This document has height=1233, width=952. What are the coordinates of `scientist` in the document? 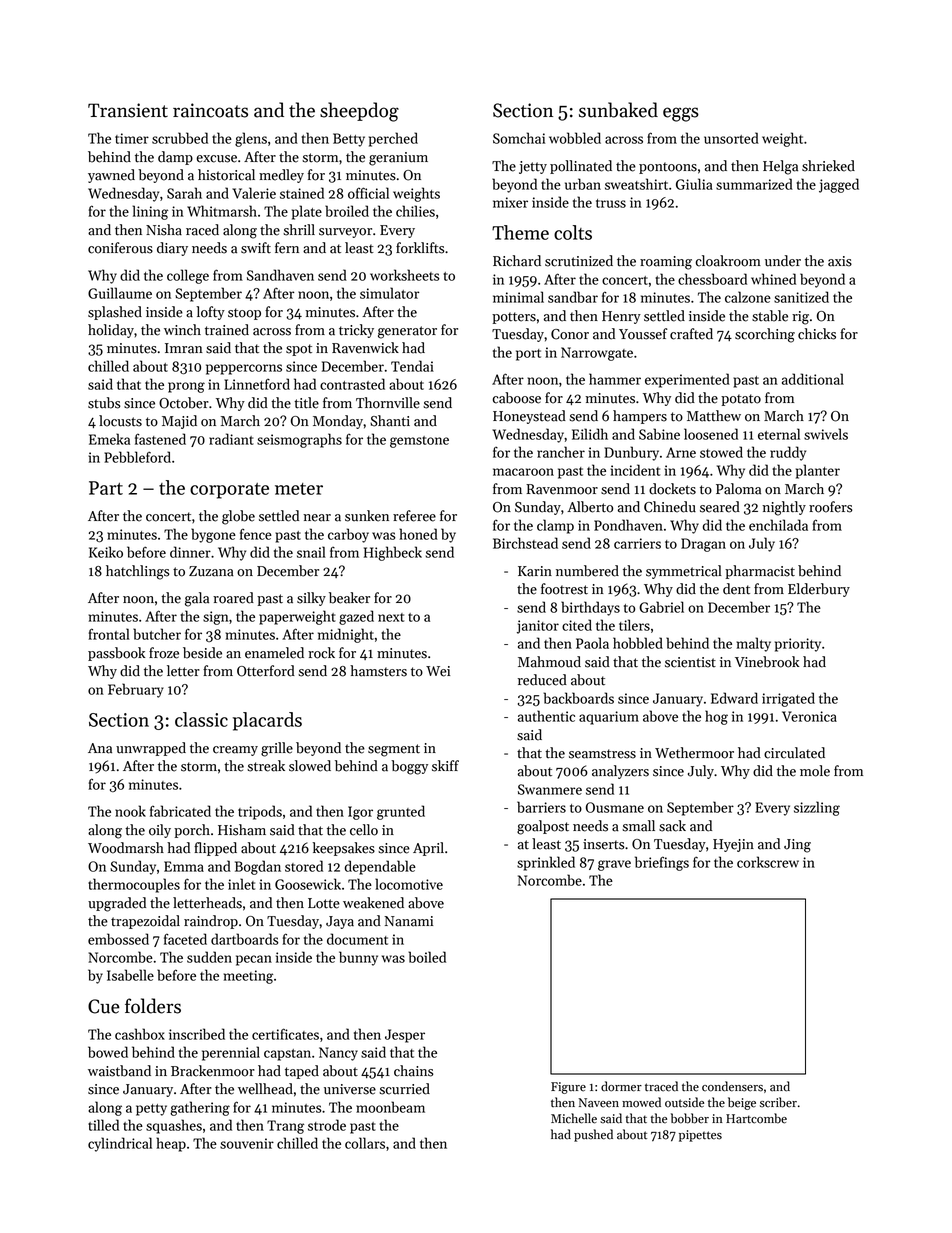 It's located at (690, 662).
